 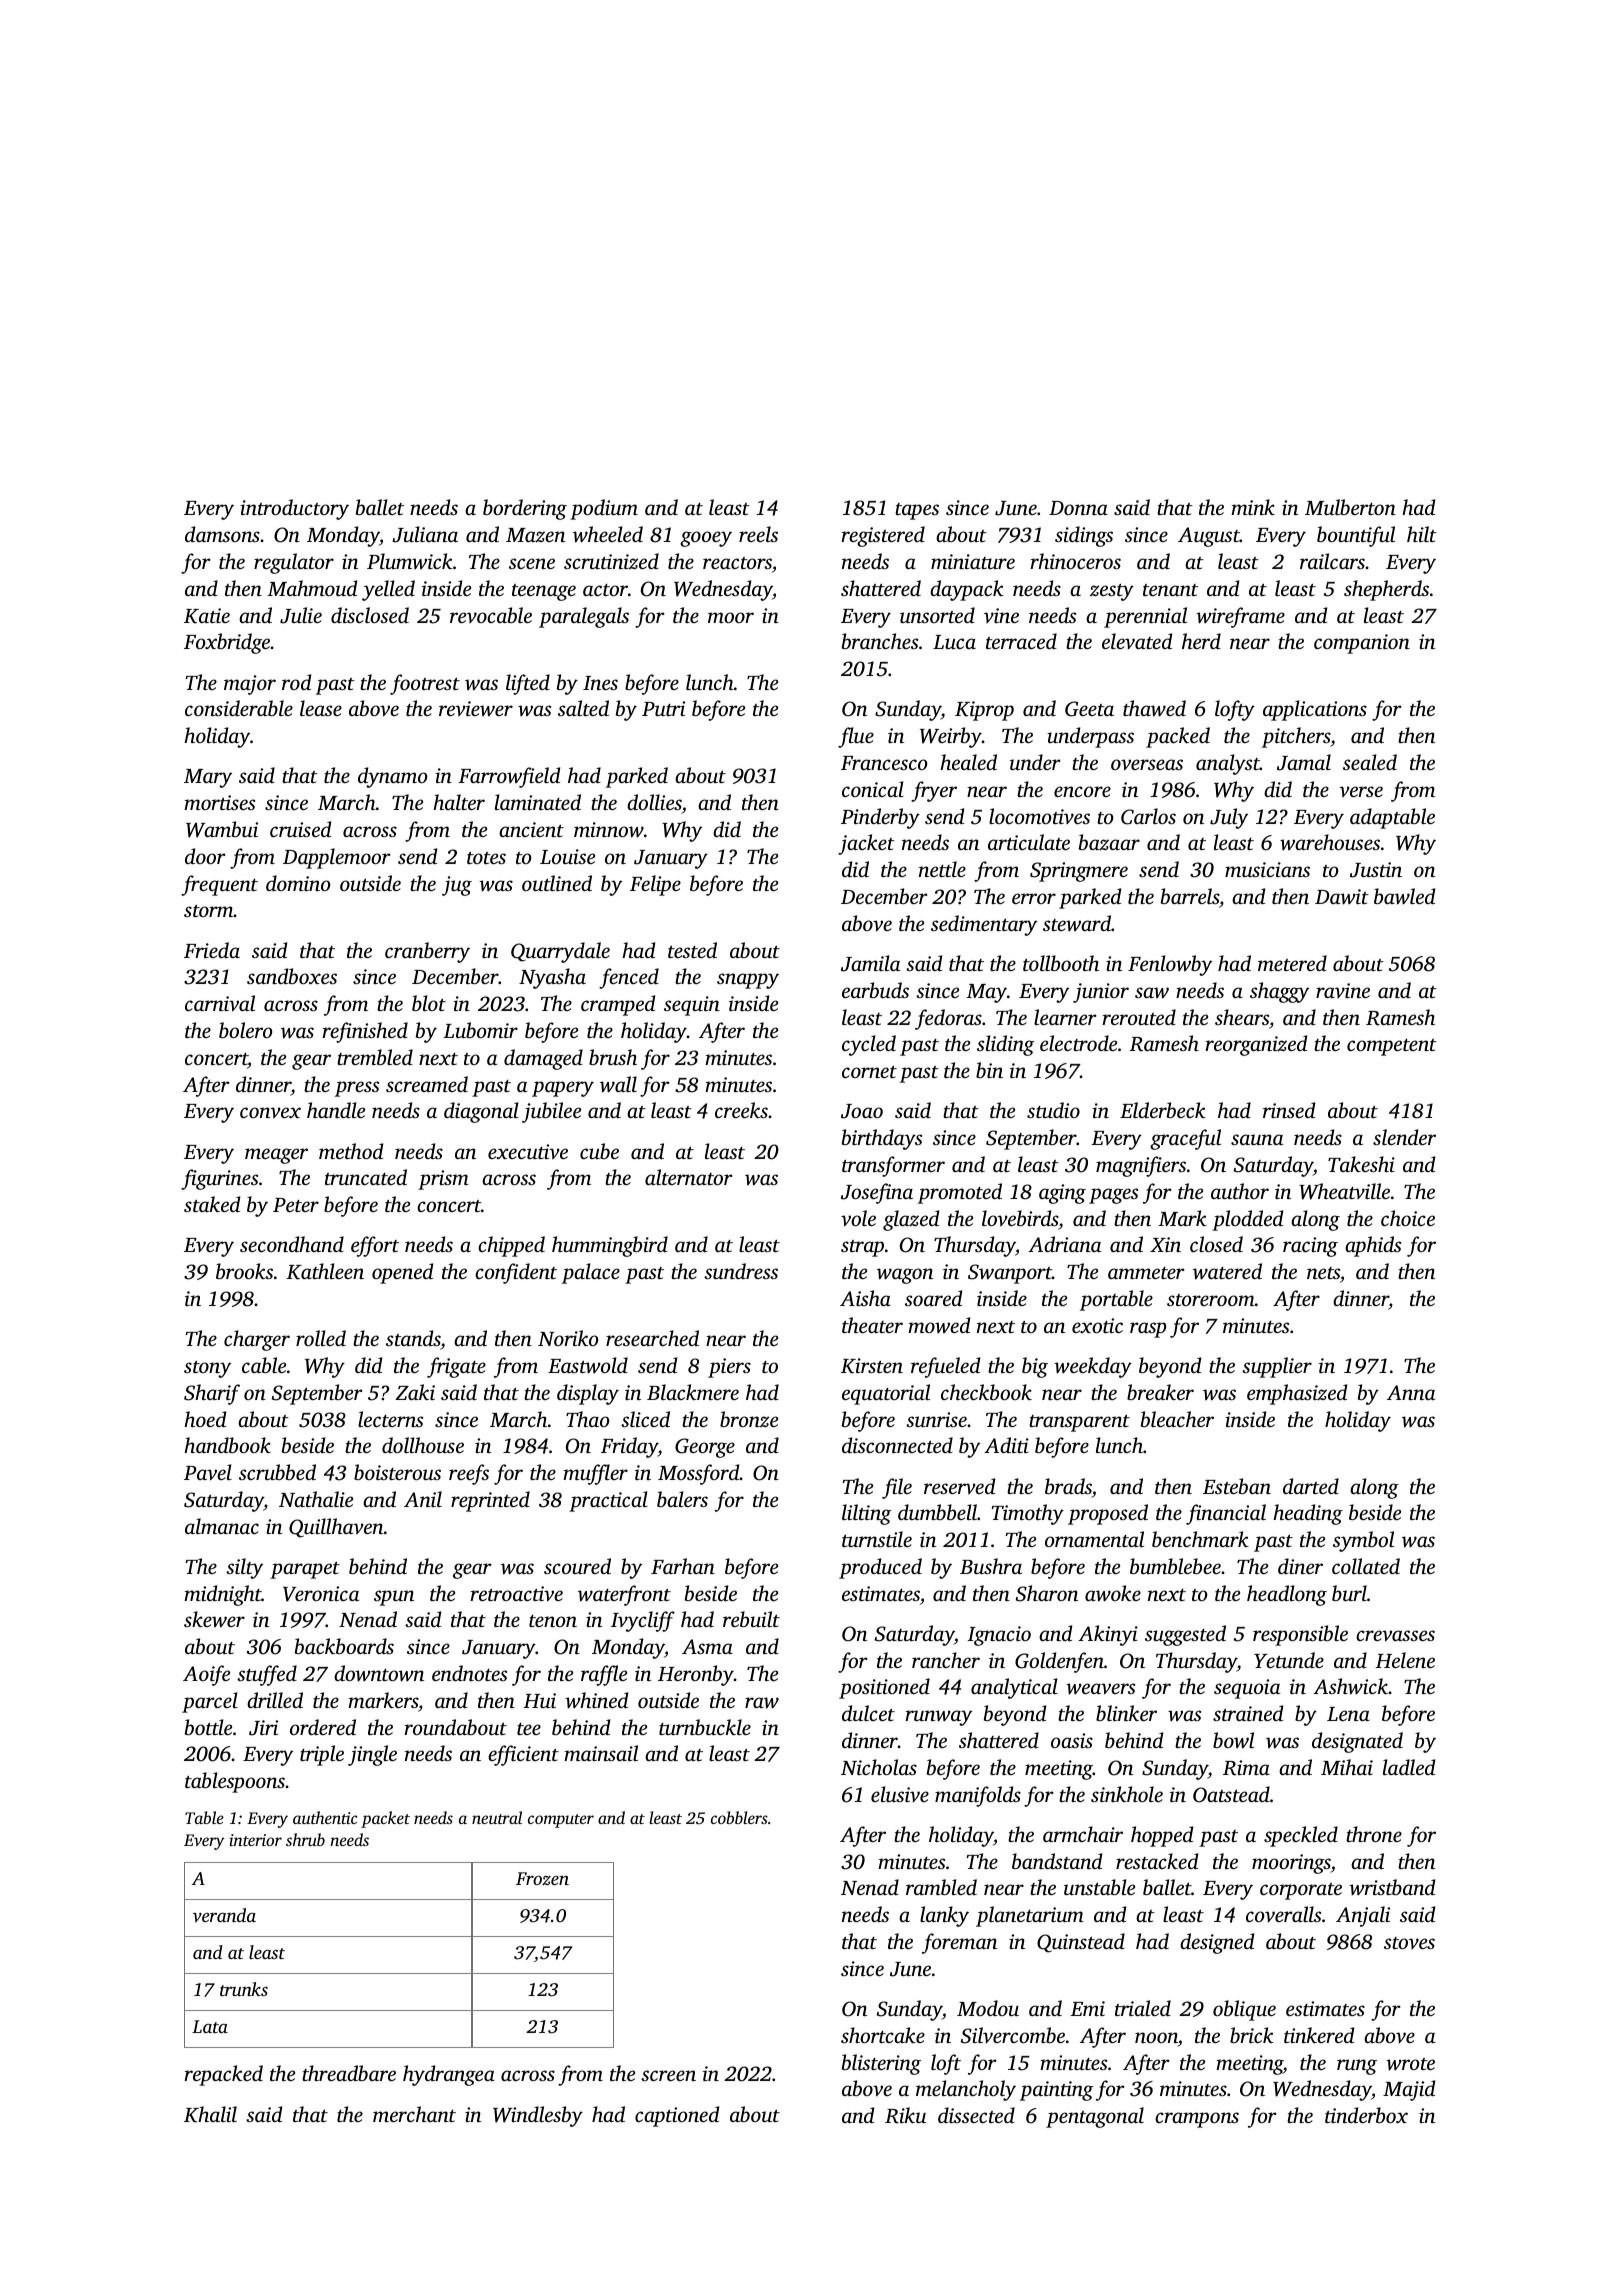 What do you see at coordinates (689, 1177) in the image?
I see `alternator` at bounding box center [689, 1177].
